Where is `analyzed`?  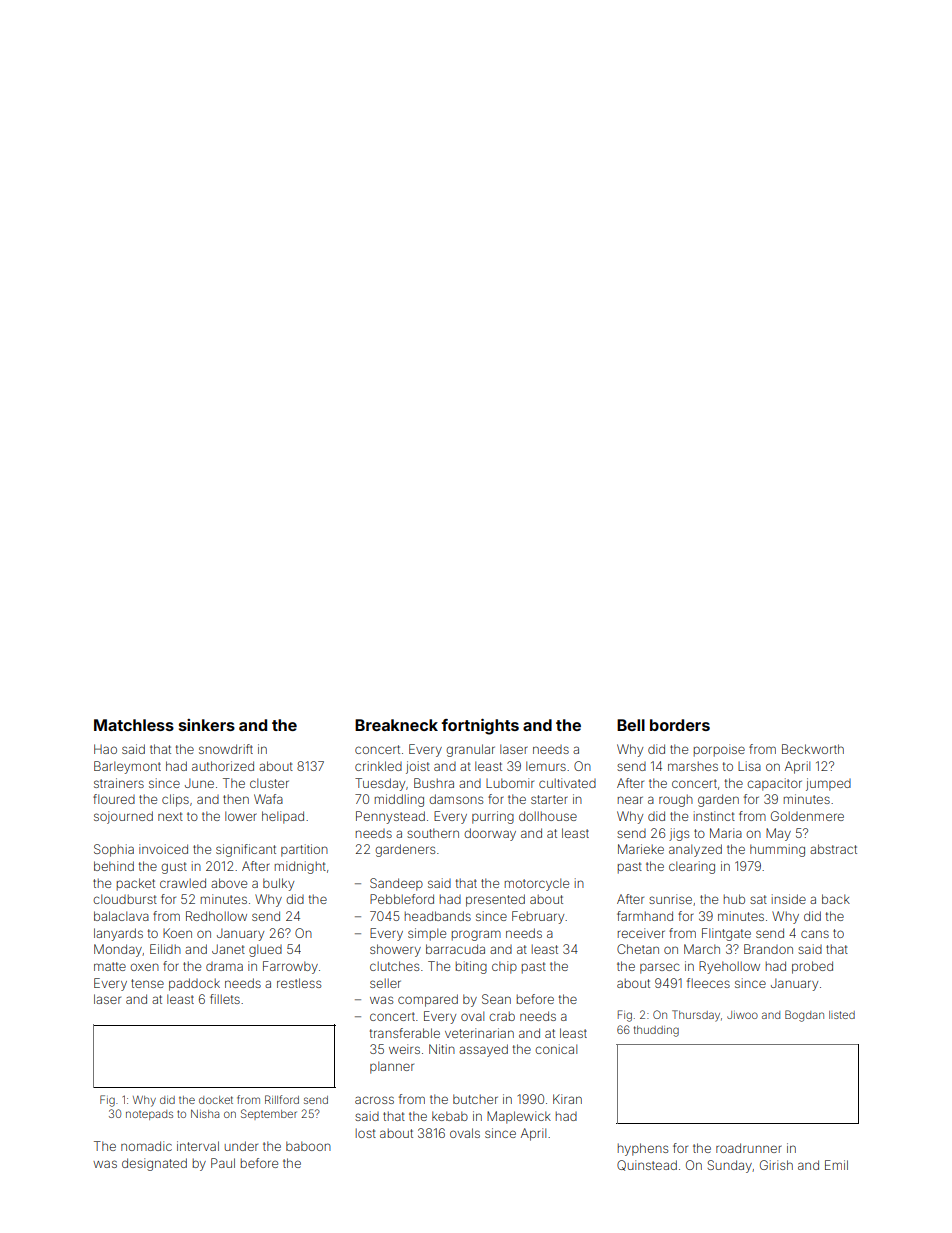 analyzed is located at coordinates (695, 850).
